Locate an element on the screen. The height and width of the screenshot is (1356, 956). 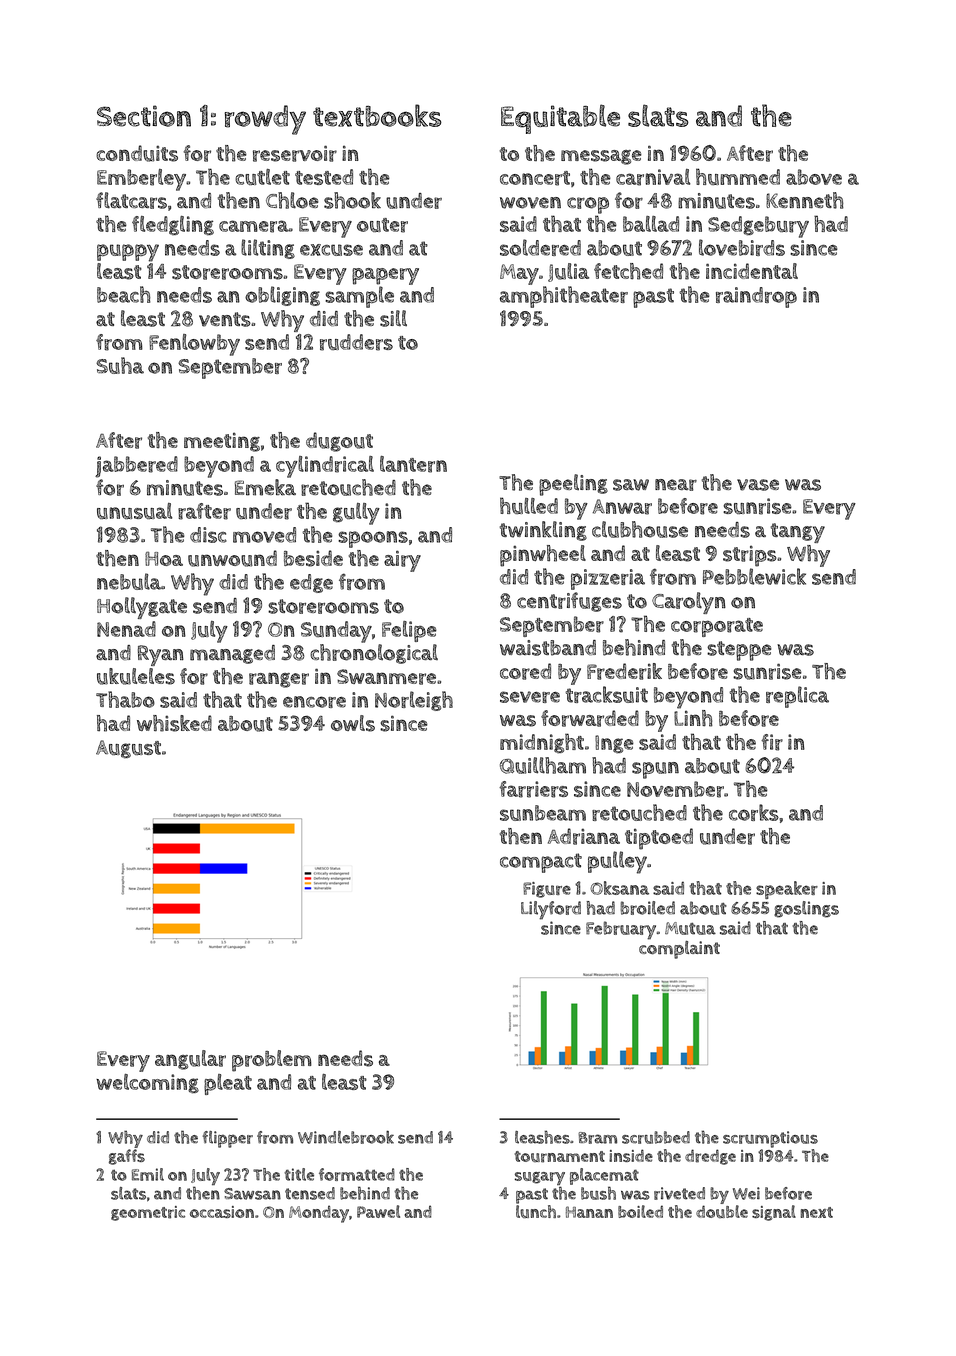
nebula is located at coordinates (129, 581).
